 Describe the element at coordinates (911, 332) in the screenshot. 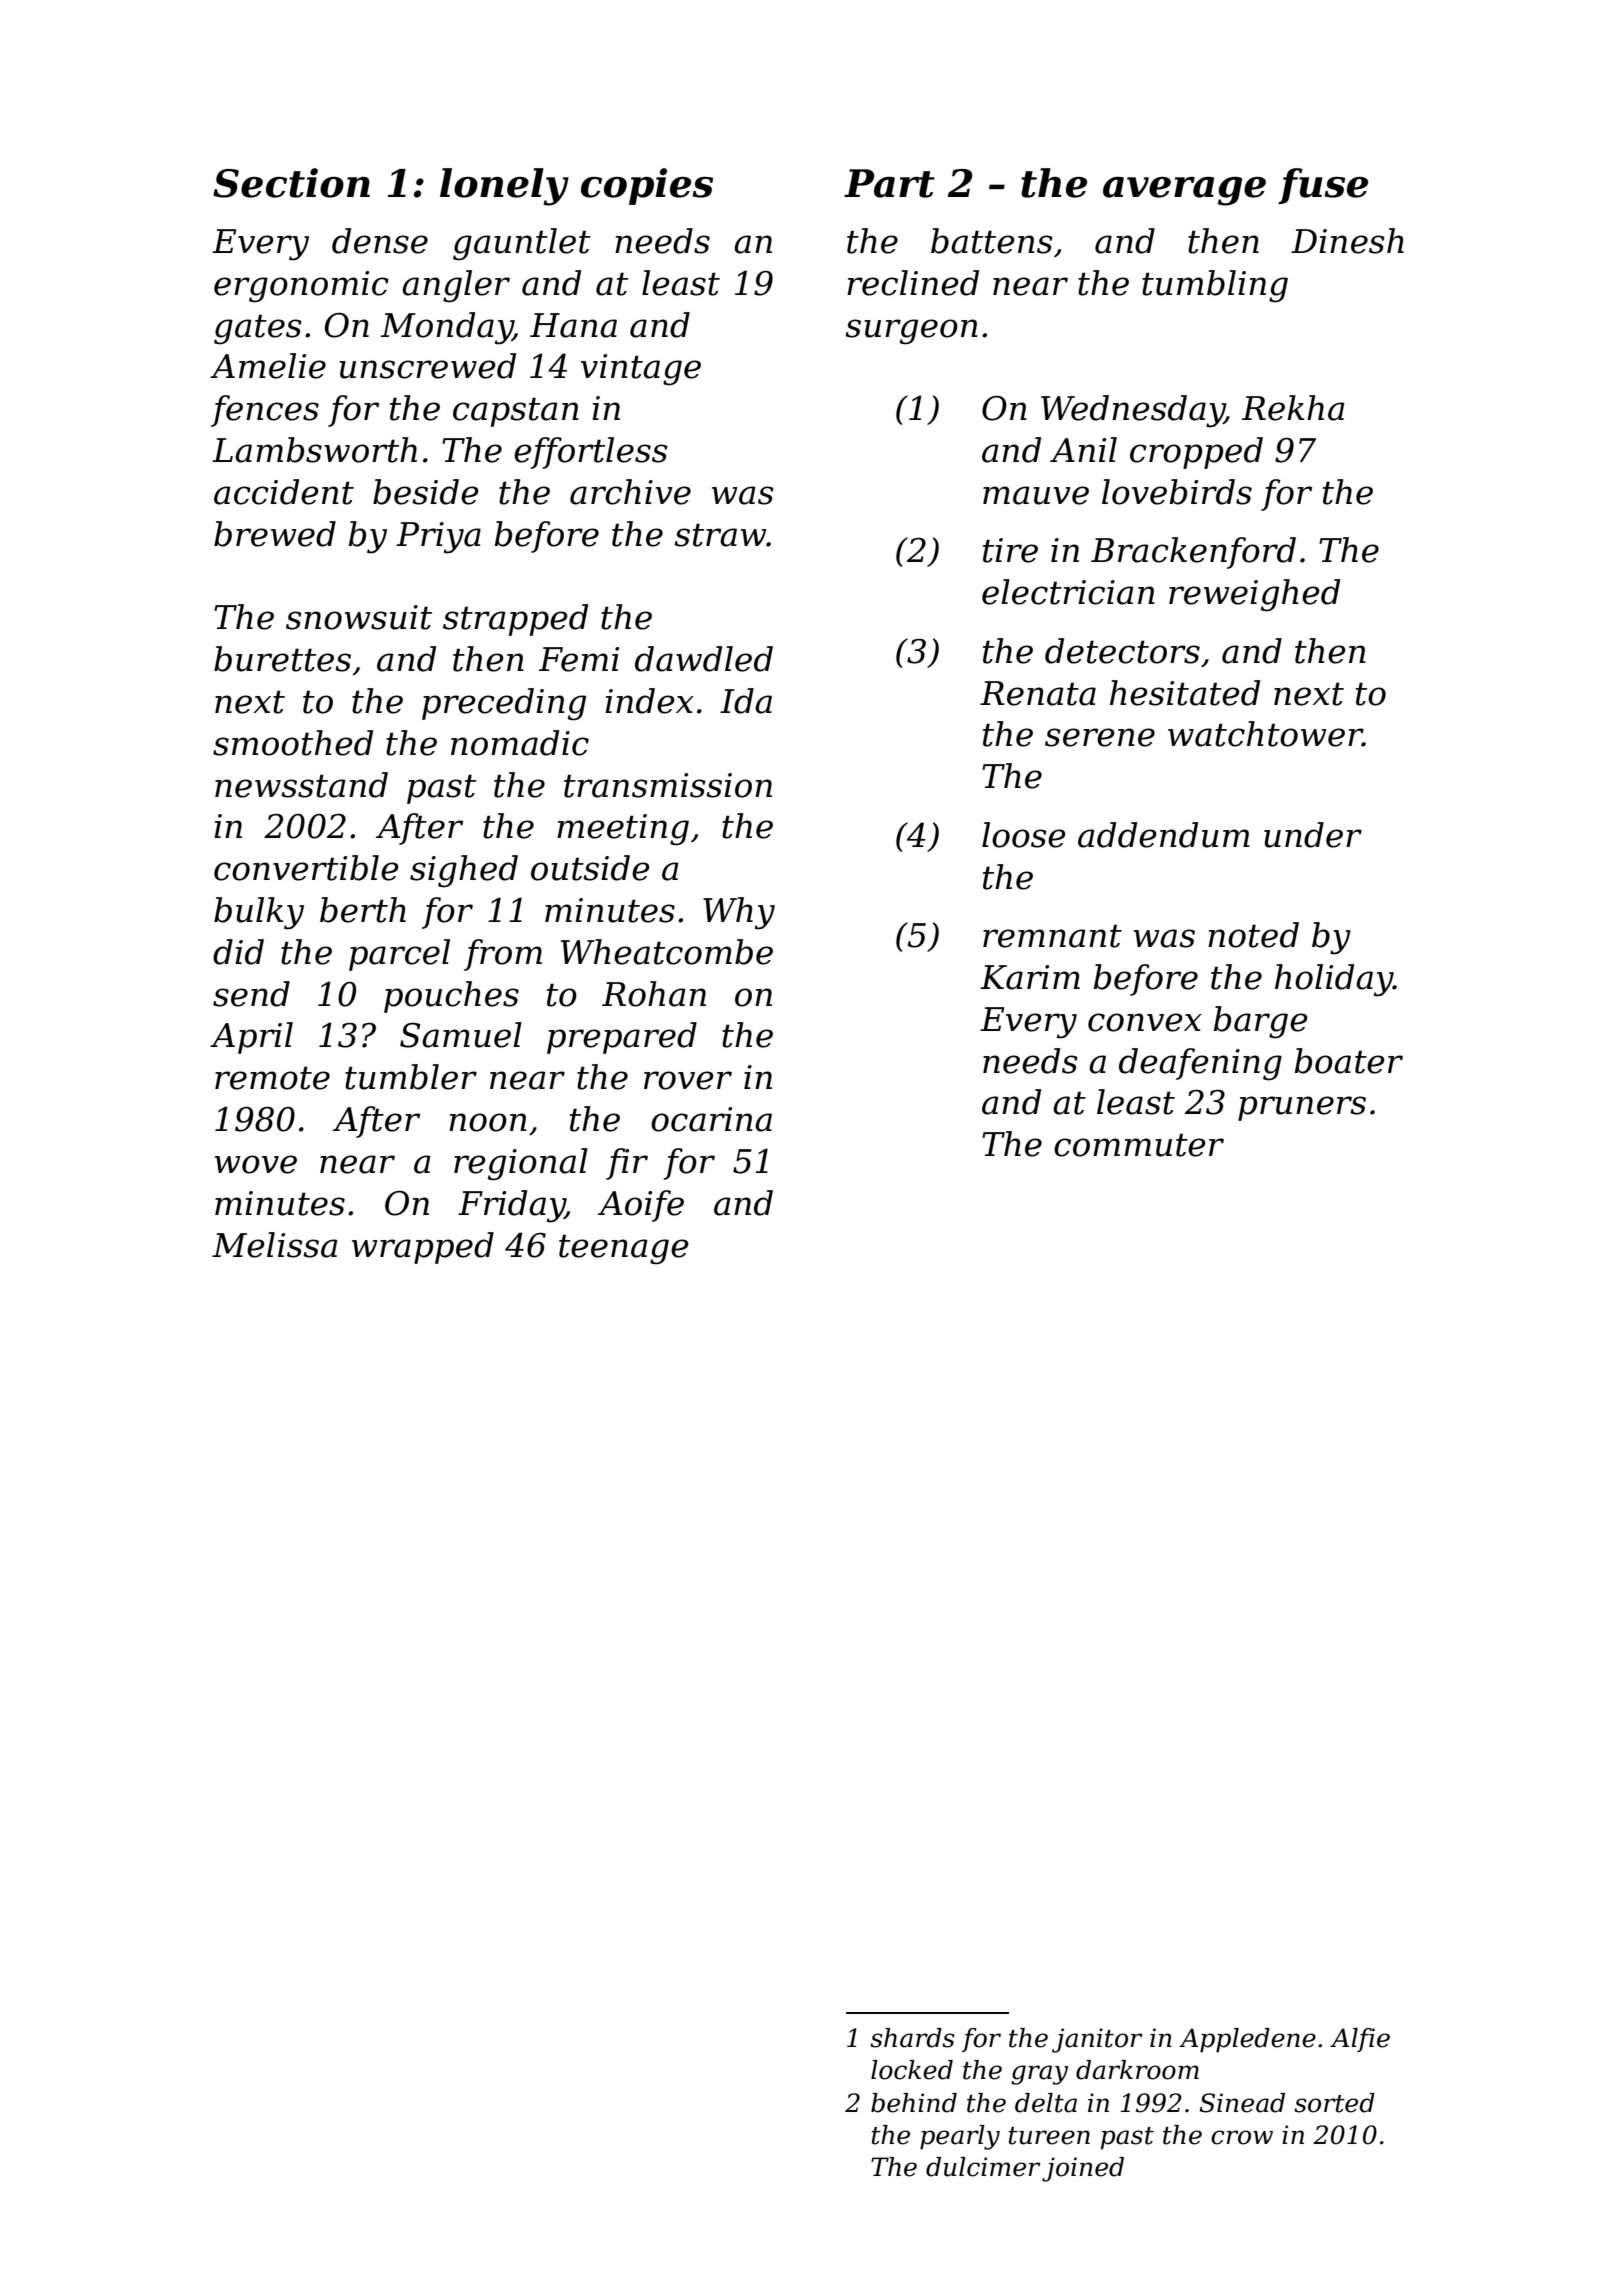

I see `surgeon` at that location.
